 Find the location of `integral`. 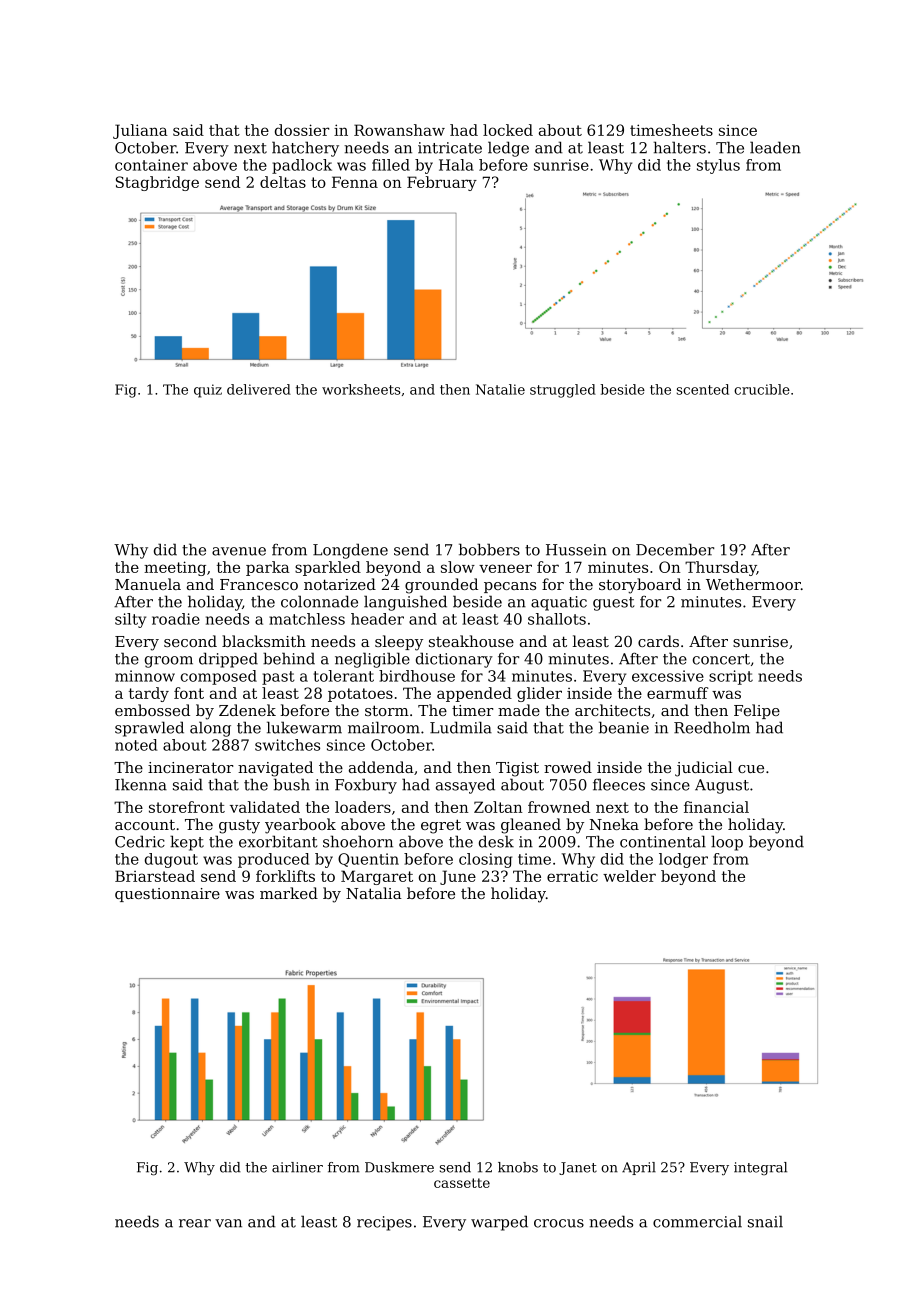

integral is located at coordinates (760, 1169).
